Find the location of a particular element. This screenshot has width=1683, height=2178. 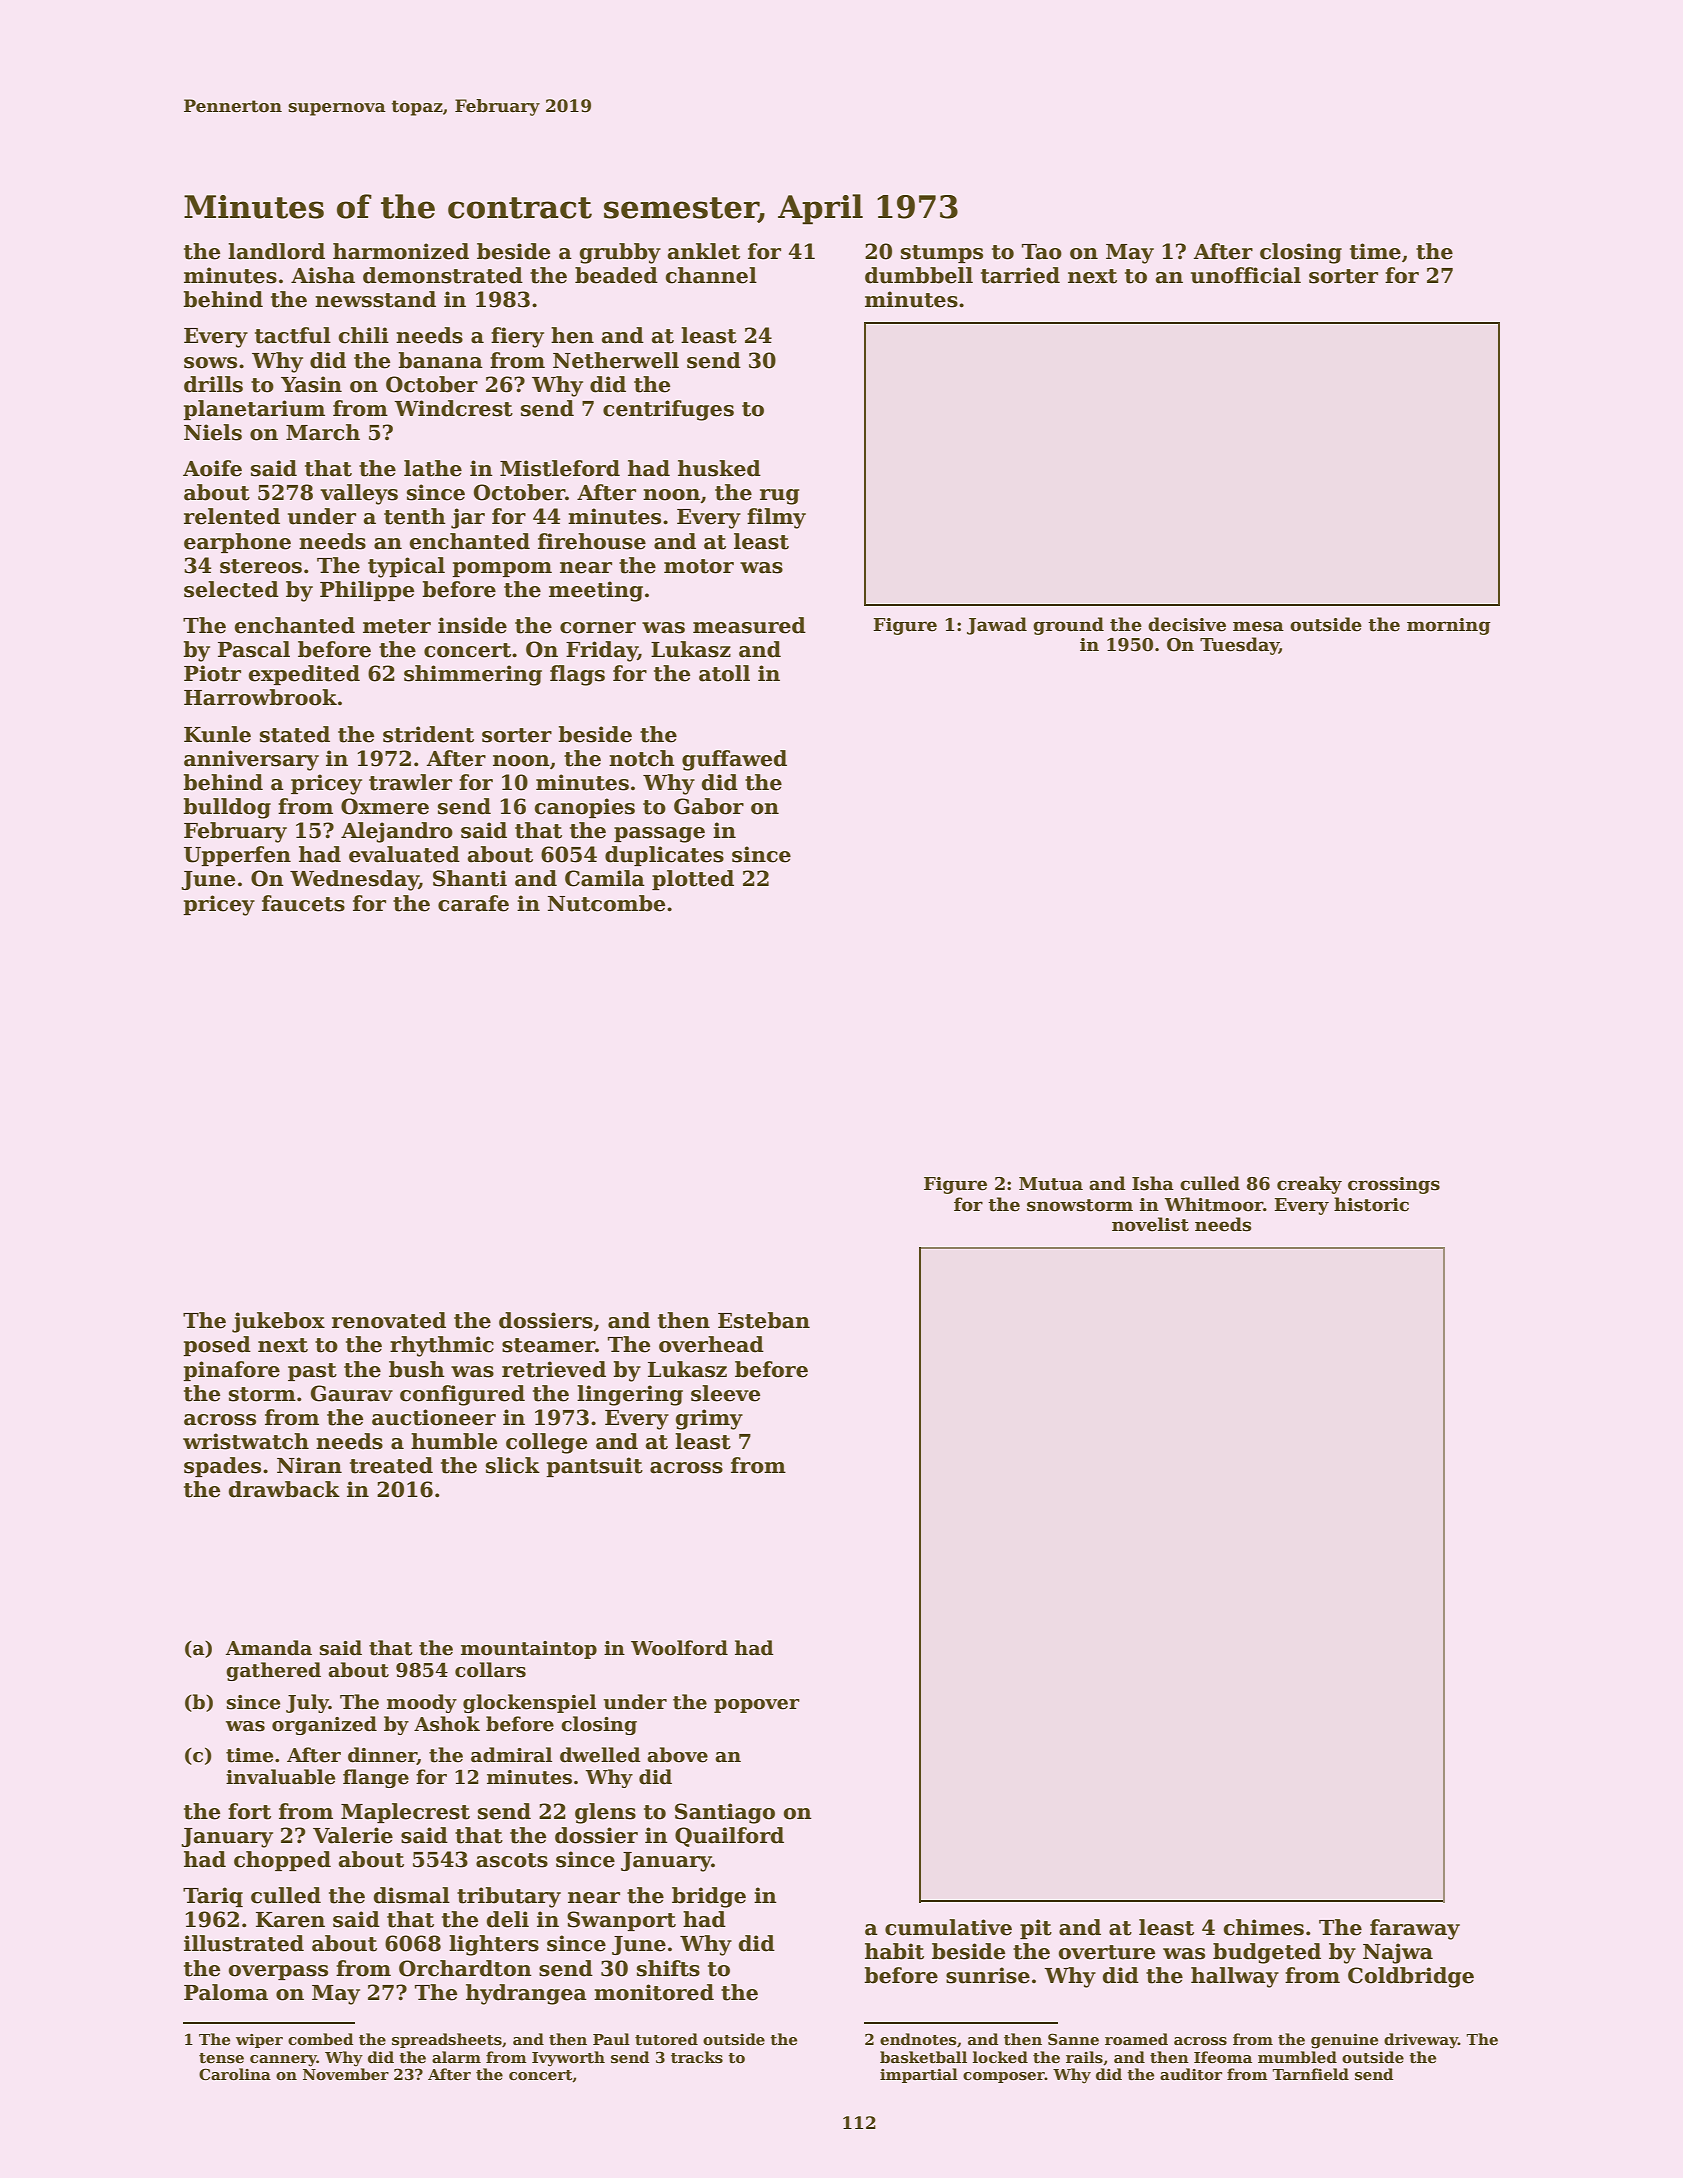

historic is located at coordinates (1371, 1204).
